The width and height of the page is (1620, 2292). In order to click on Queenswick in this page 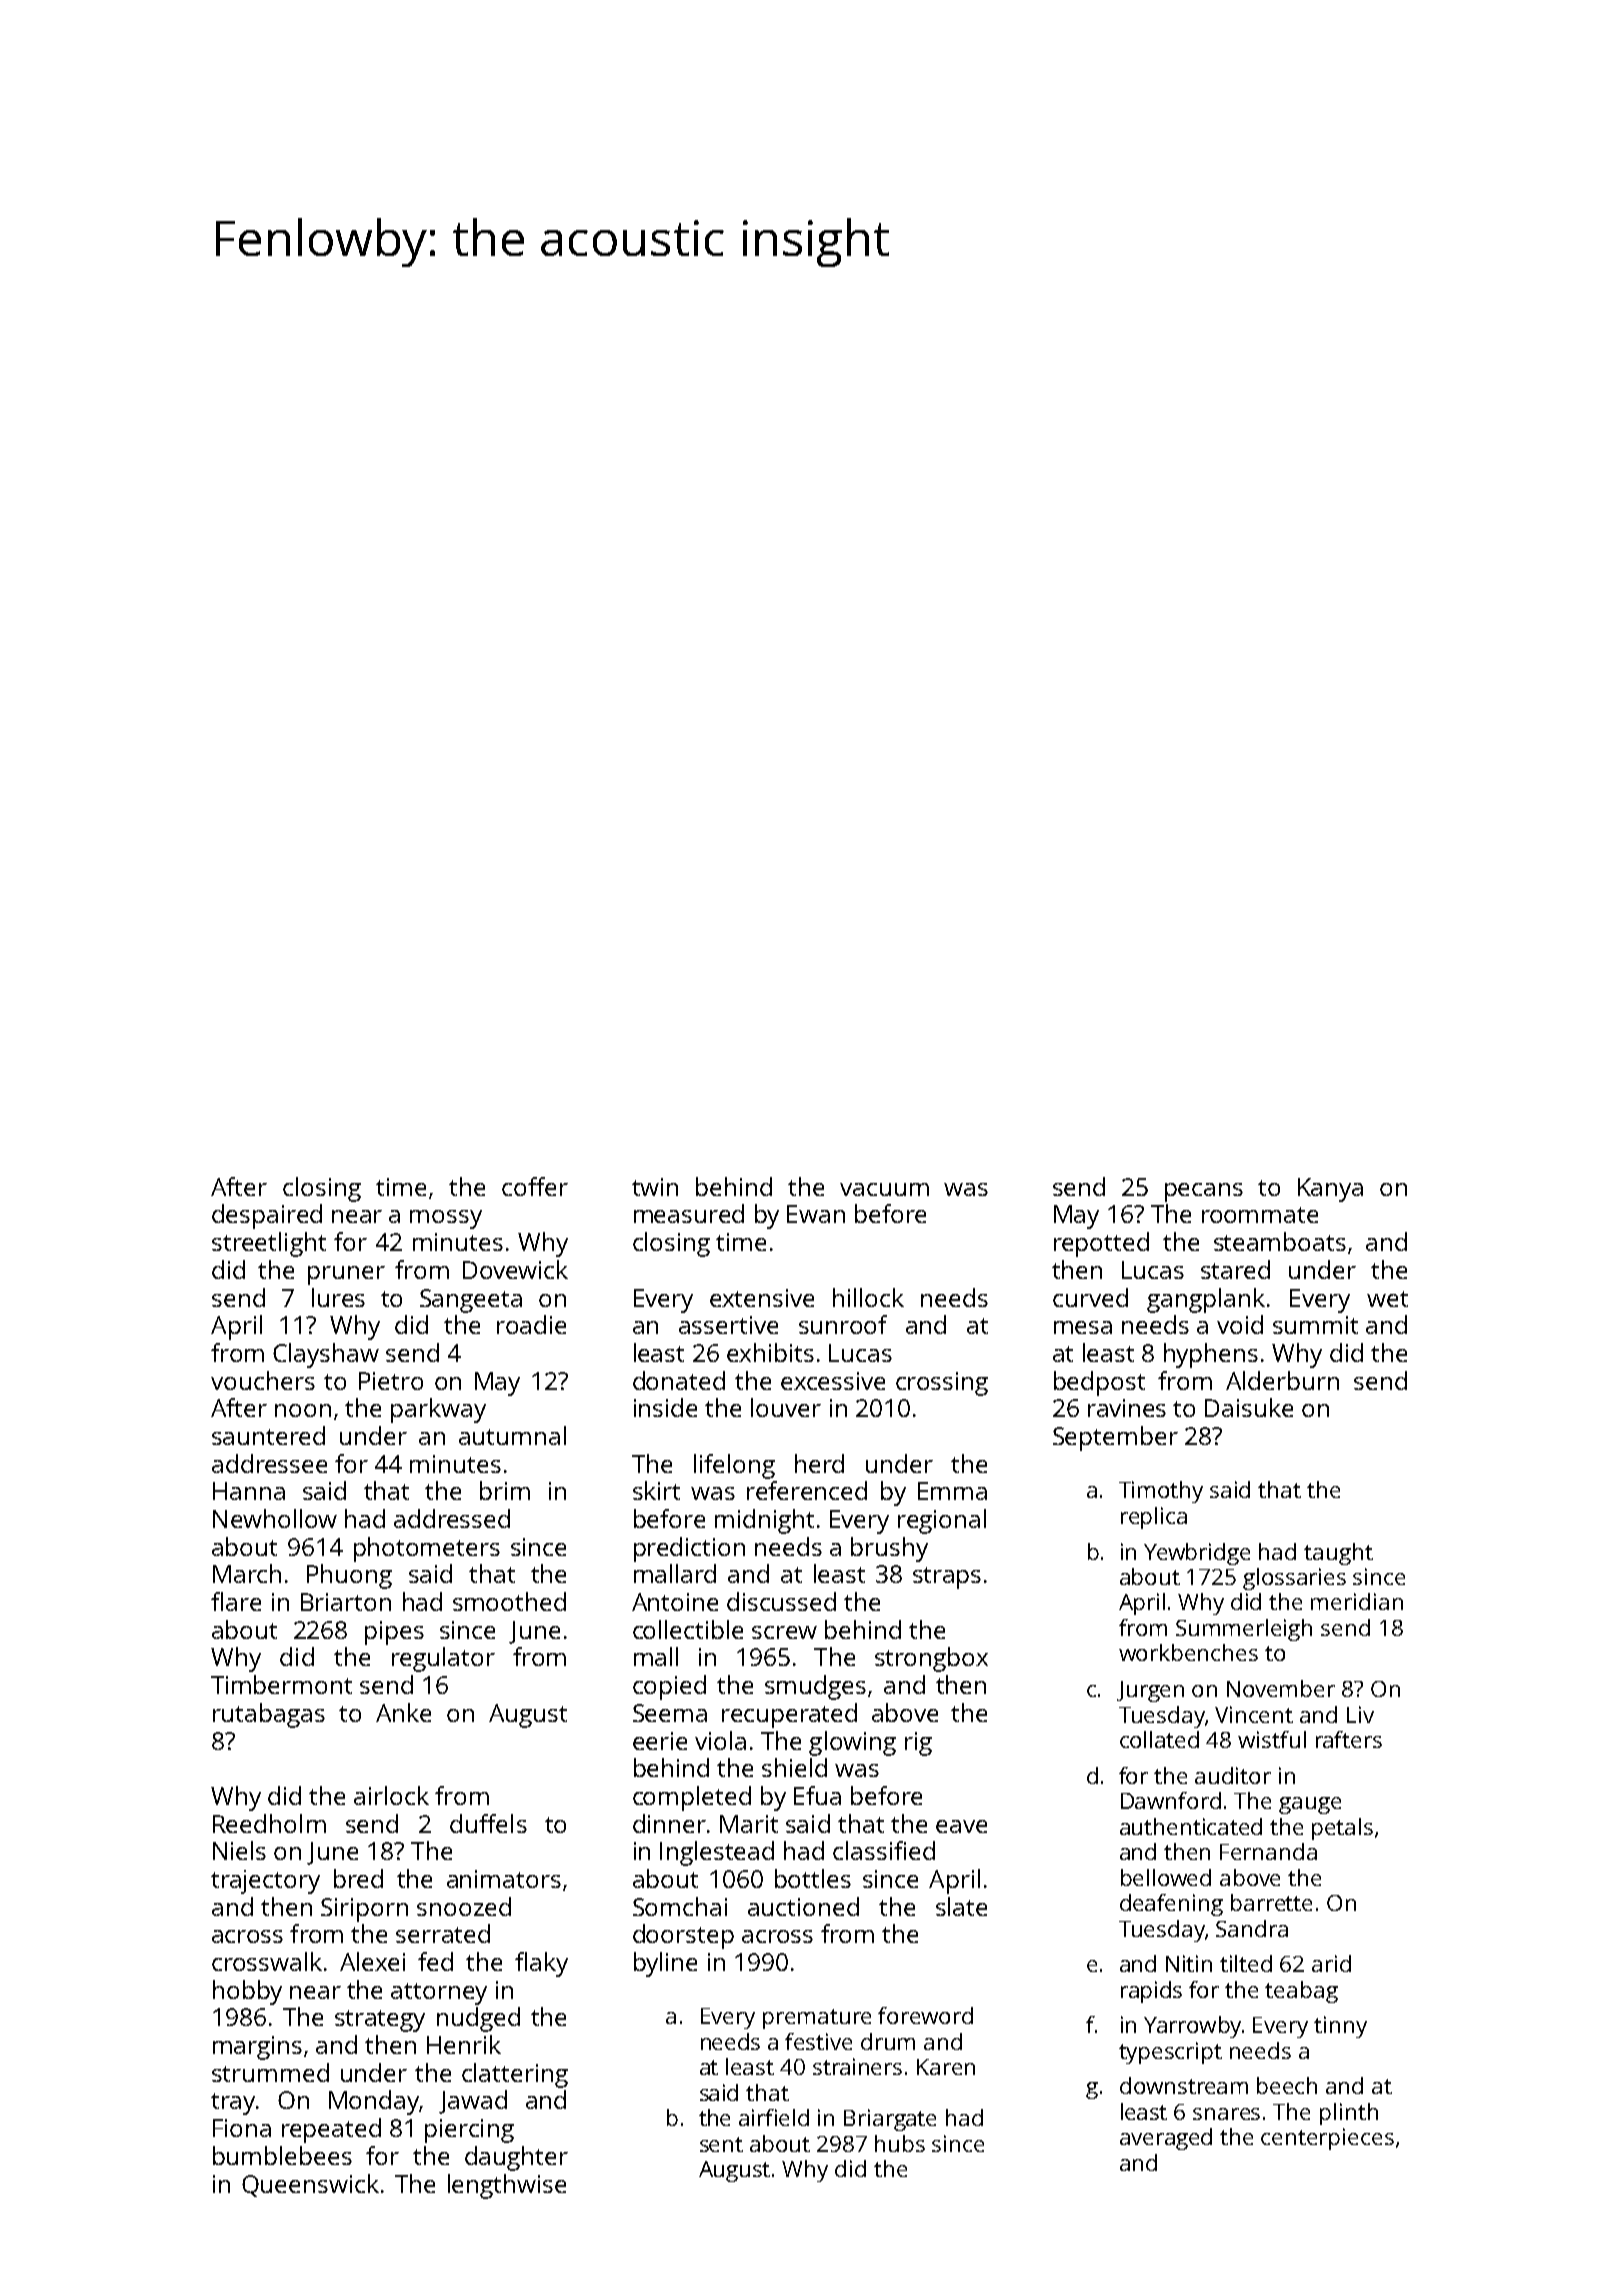, I will do `click(310, 2185)`.
